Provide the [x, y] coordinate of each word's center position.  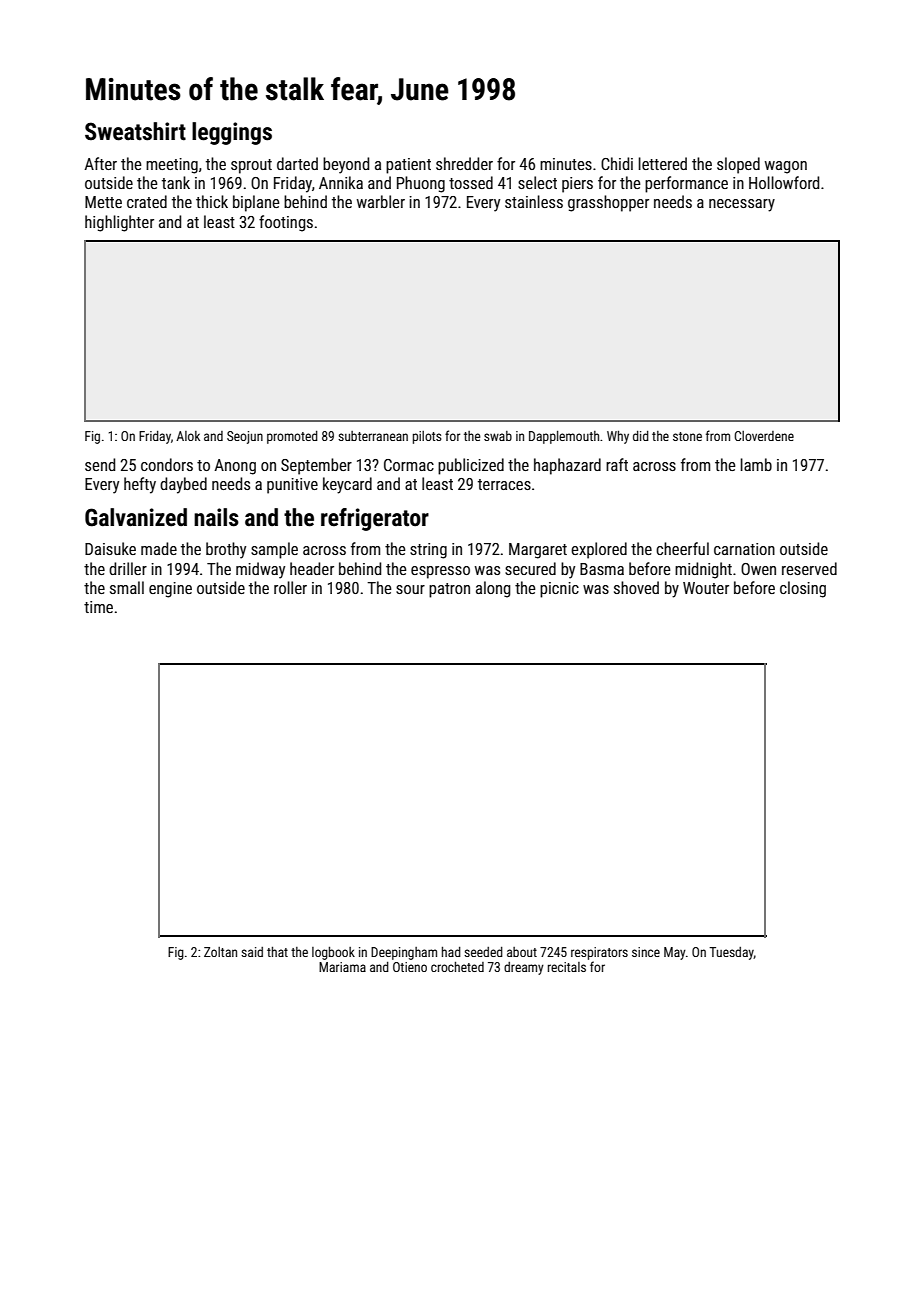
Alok [188, 436]
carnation [744, 549]
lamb [756, 464]
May [675, 953]
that [277, 952]
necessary [742, 205]
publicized [471, 466]
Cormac [409, 465]
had [451, 952]
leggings [232, 133]
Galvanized [136, 517]
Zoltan [220, 952]
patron [449, 590]
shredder [464, 163]
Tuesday [731, 953]
